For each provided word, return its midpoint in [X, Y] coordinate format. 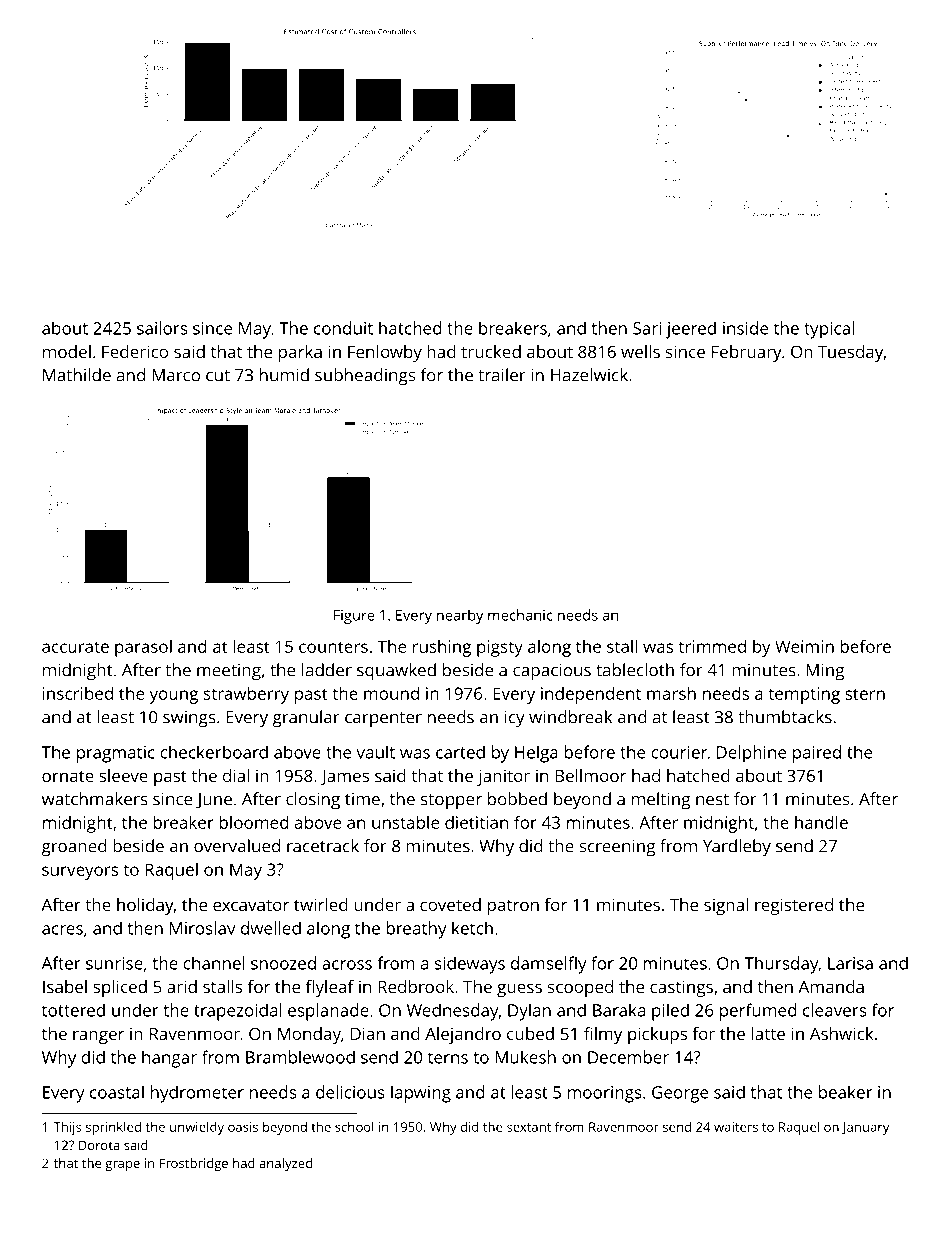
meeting [229, 672]
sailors [162, 328]
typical [829, 330]
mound [391, 693]
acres [62, 930]
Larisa [850, 963]
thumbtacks [785, 717]
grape [122, 1166]
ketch [472, 928]
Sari [647, 328]
